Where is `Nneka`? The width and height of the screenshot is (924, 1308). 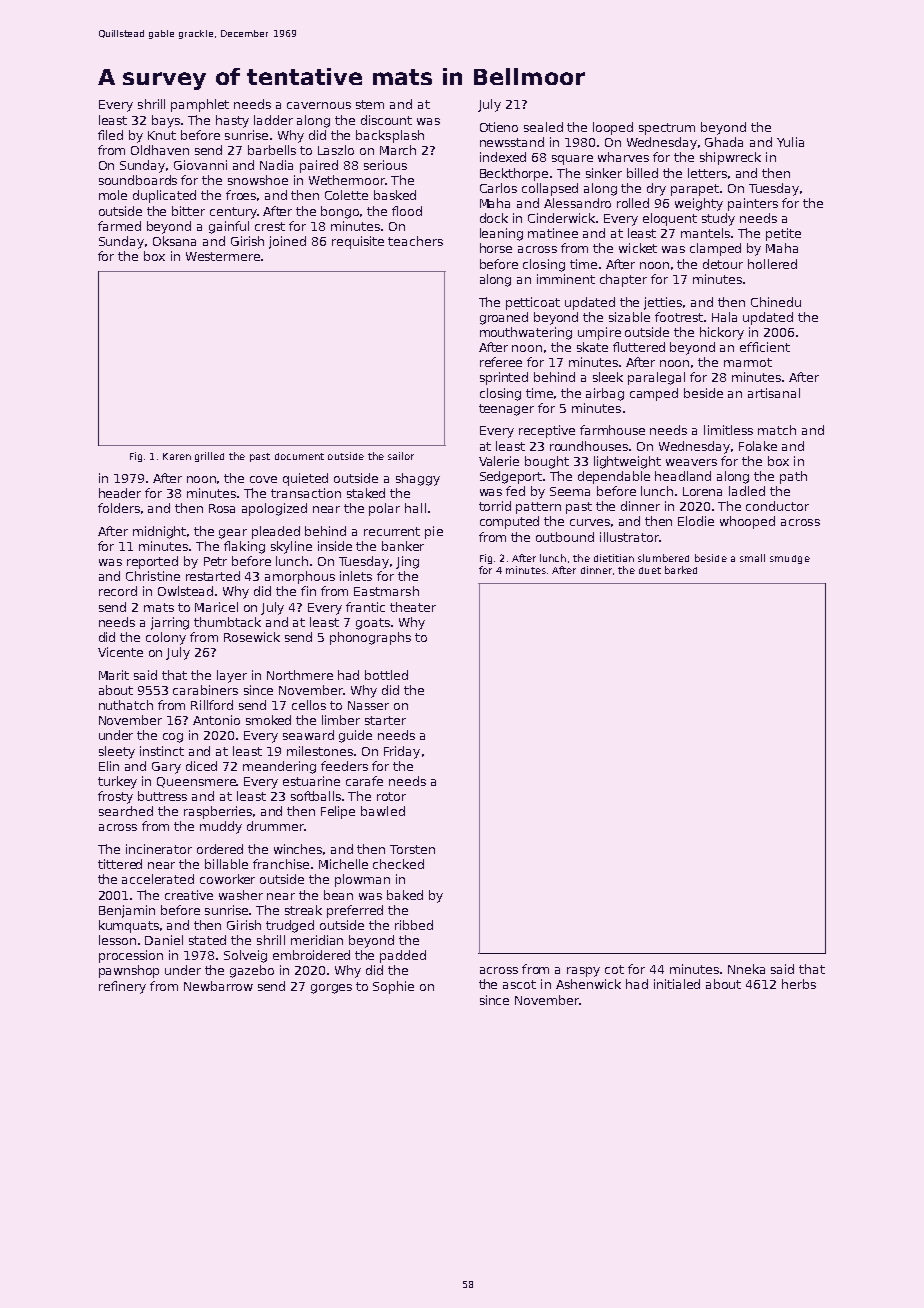
Nneka is located at coordinates (746, 969).
